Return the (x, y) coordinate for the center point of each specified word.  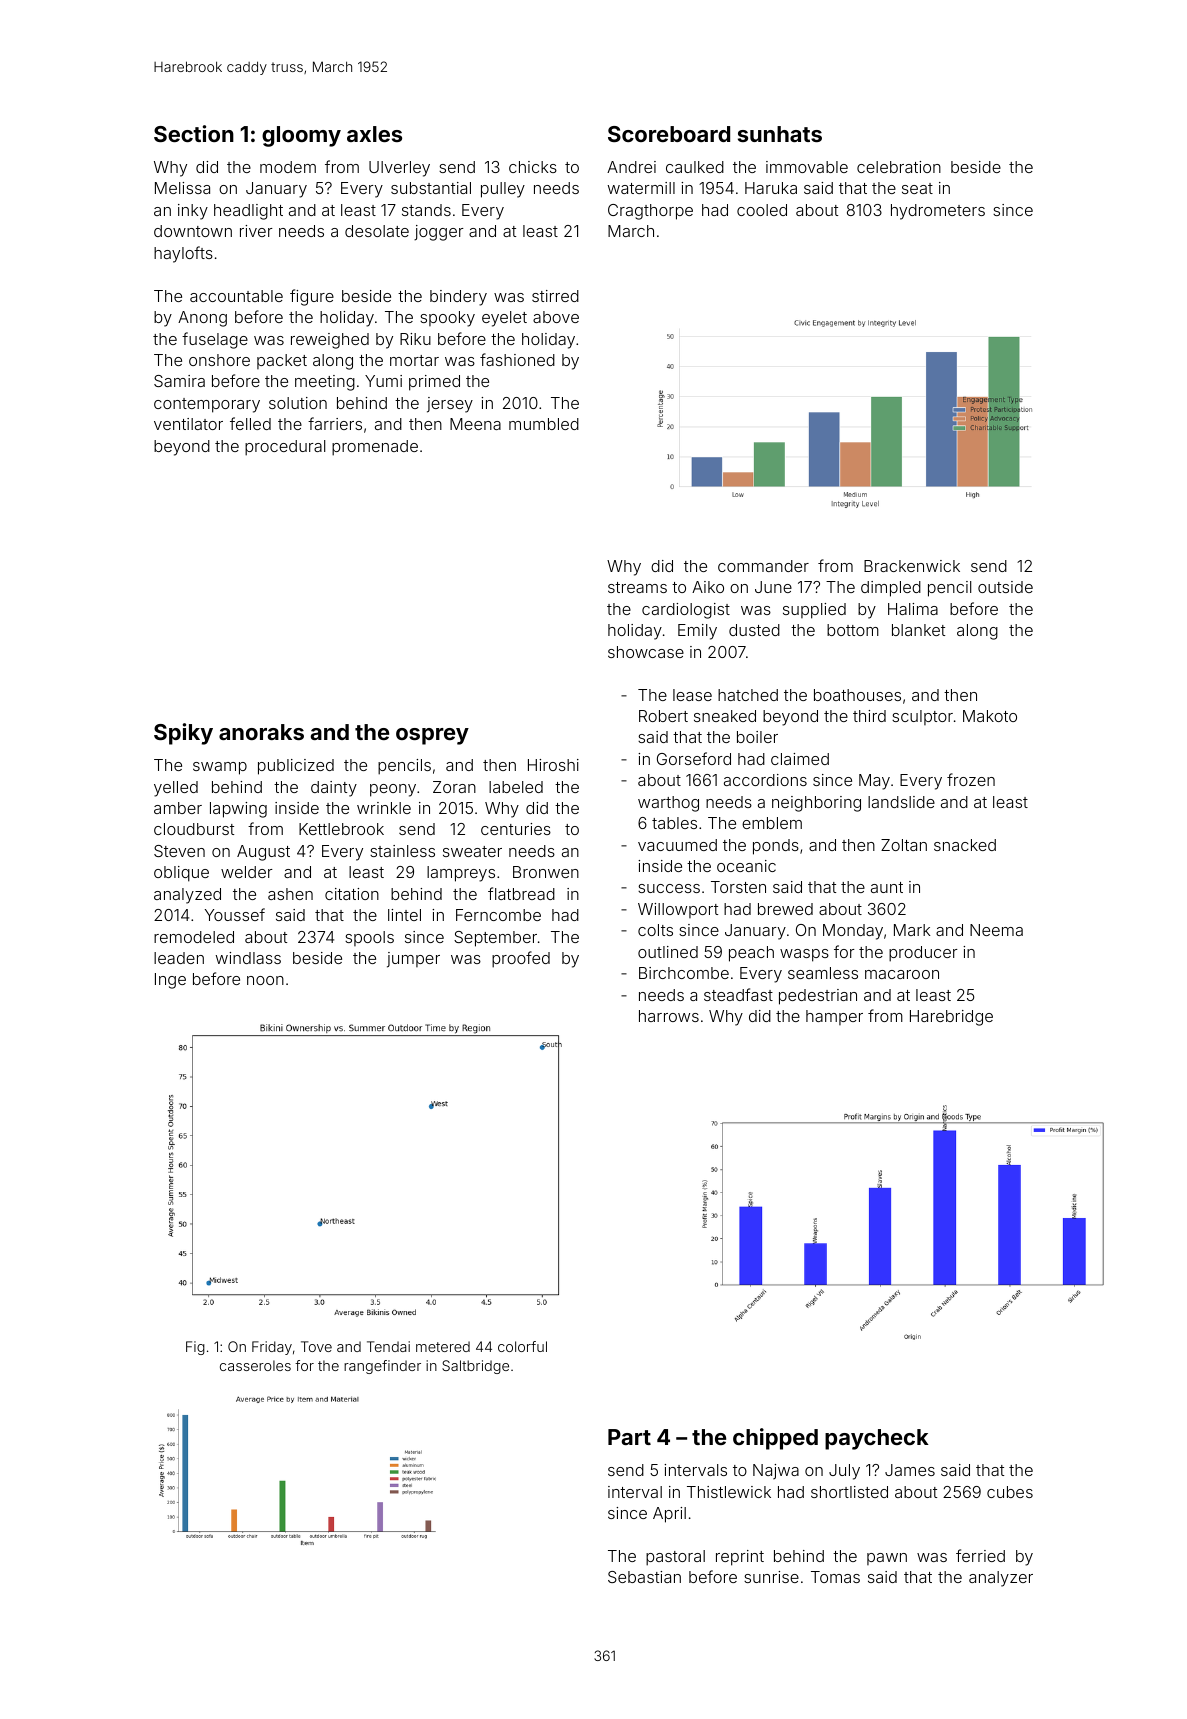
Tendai (388, 1346)
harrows (669, 1016)
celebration (899, 167)
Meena (475, 424)
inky (193, 212)
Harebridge (951, 1018)
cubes (1010, 1492)
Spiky (183, 734)
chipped (775, 1439)
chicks (533, 167)
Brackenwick (912, 566)
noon (265, 980)
